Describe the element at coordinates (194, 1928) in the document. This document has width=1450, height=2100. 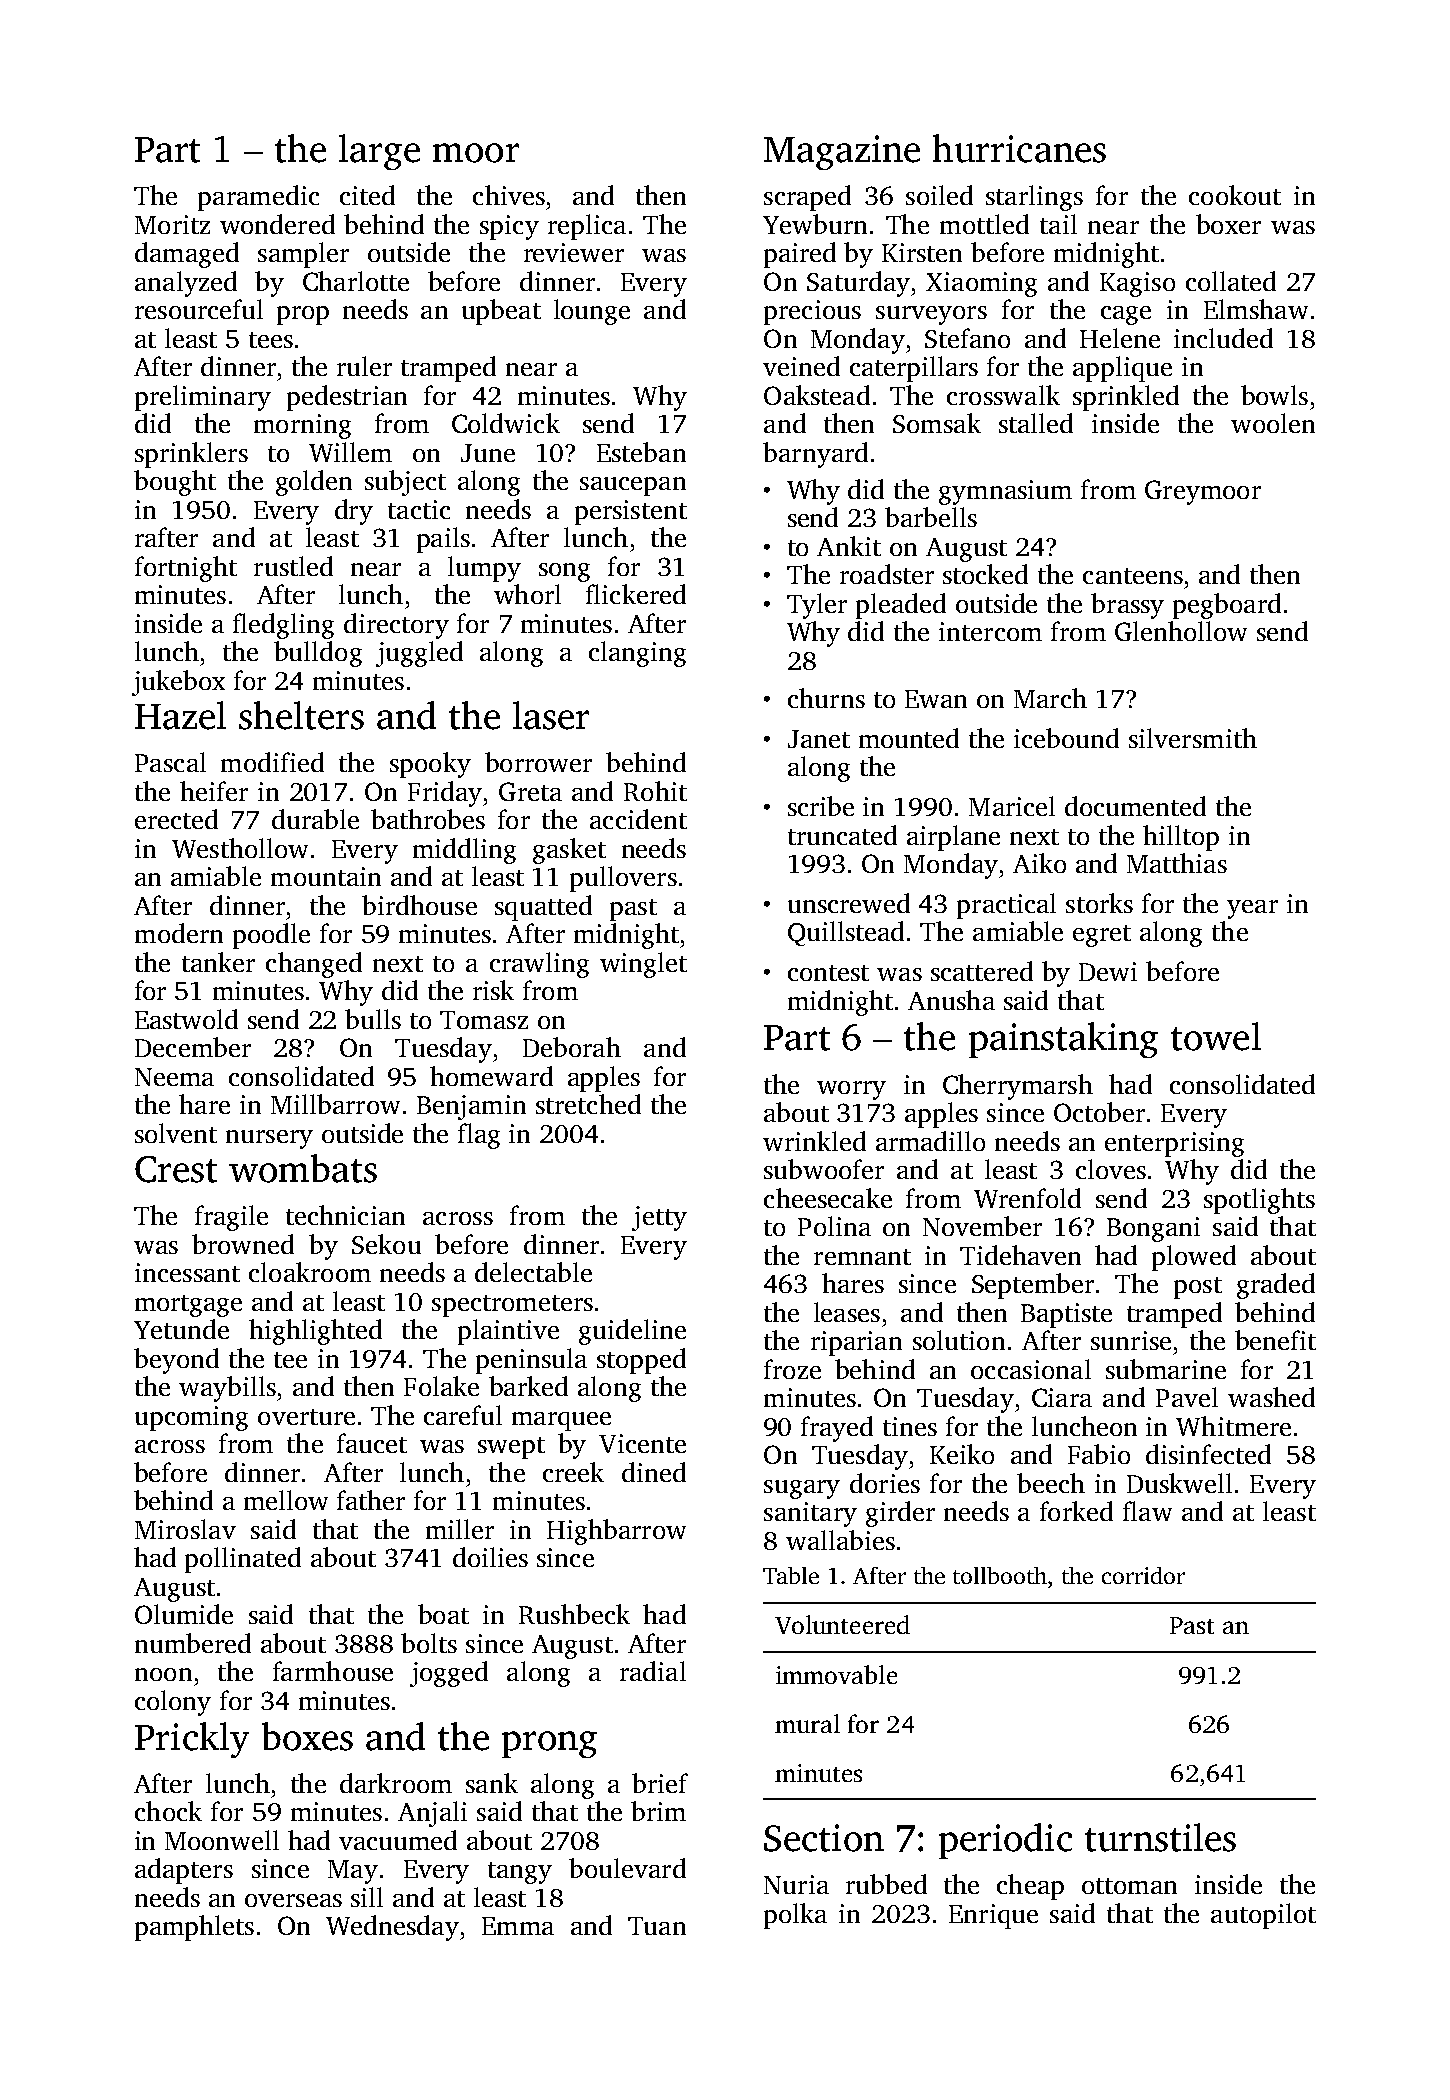
I see `pamphlets` at that location.
